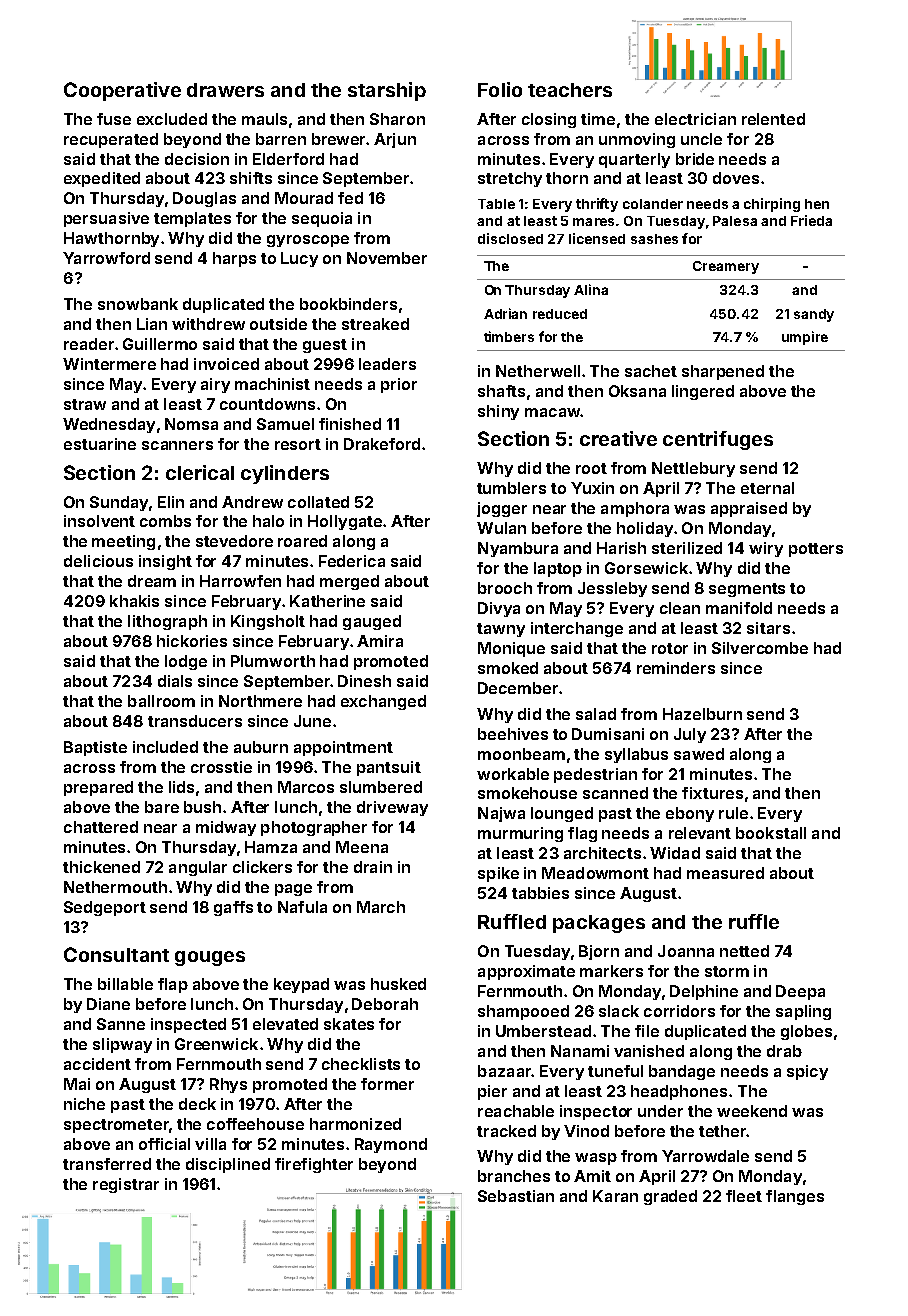  Describe the element at coordinates (98, 561) in the page. I see `delicious` at that location.
